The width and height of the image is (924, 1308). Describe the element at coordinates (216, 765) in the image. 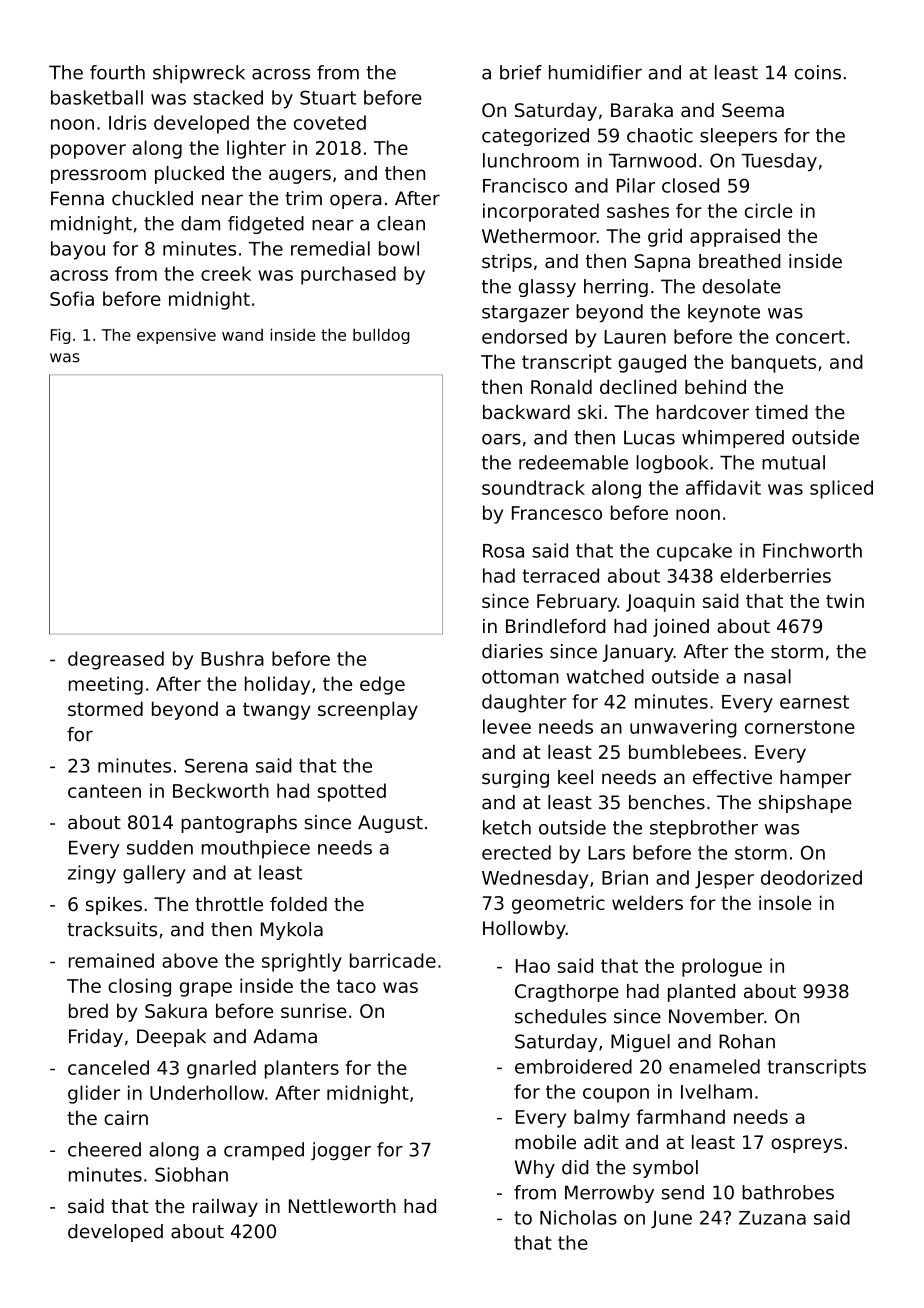

I see `Serena` at that location.
